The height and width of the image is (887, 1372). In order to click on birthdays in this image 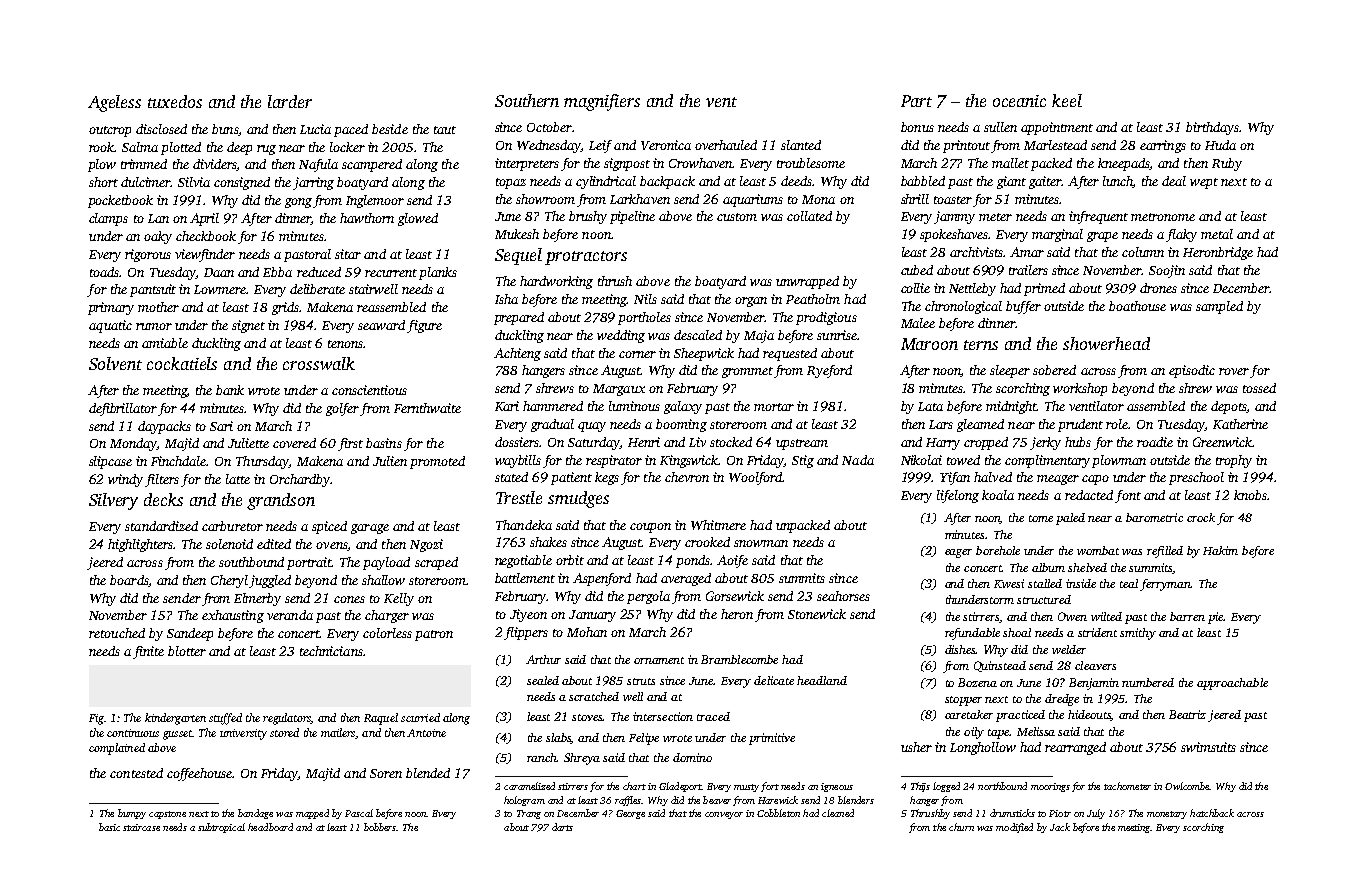, I will do `click(1212, 128)`.
